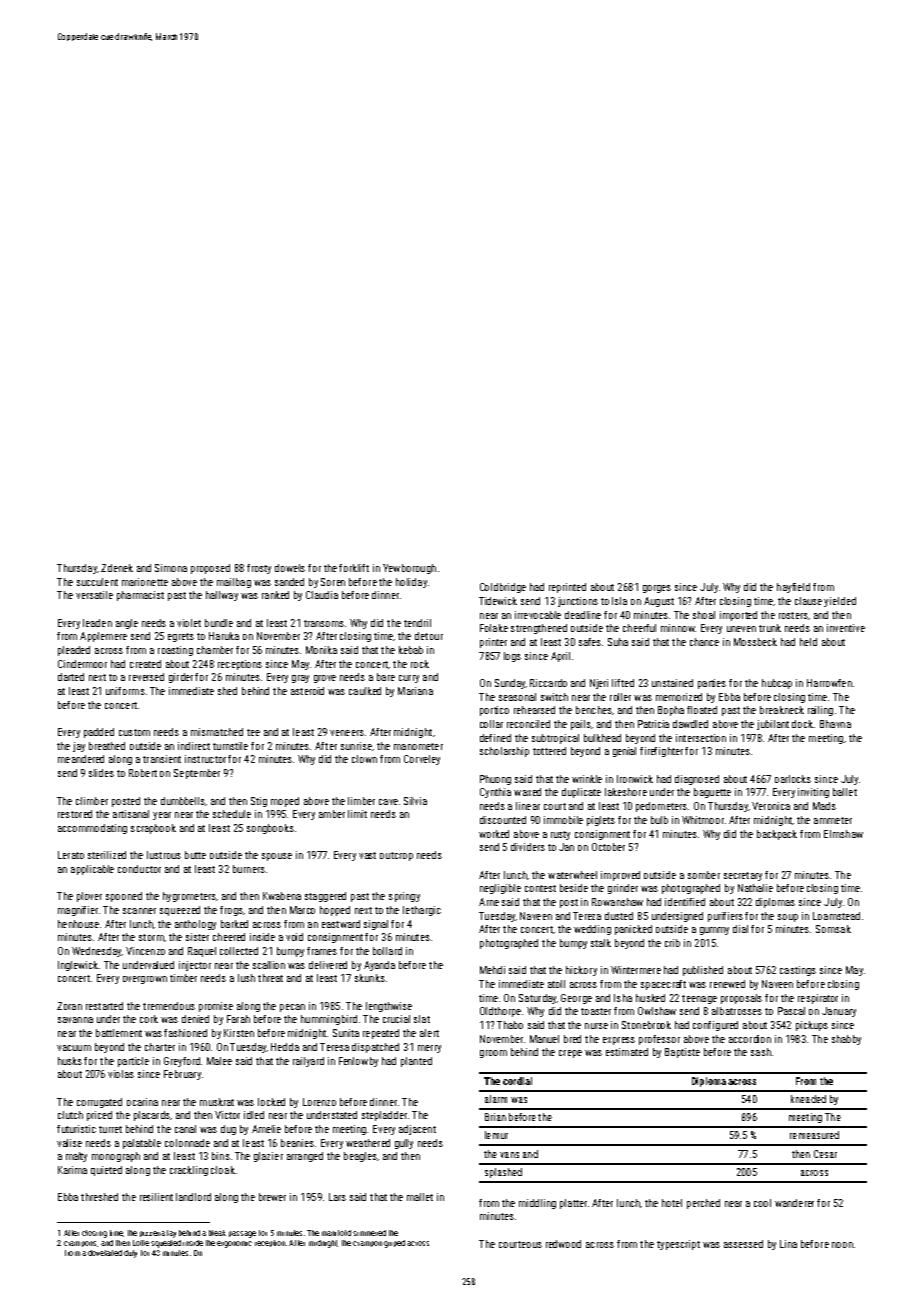 The height and width of the document is (1314, 924). What do you see at coordinates (678, 1245) in the document?
I see `typescript` at bounding box center [678, 1245].
